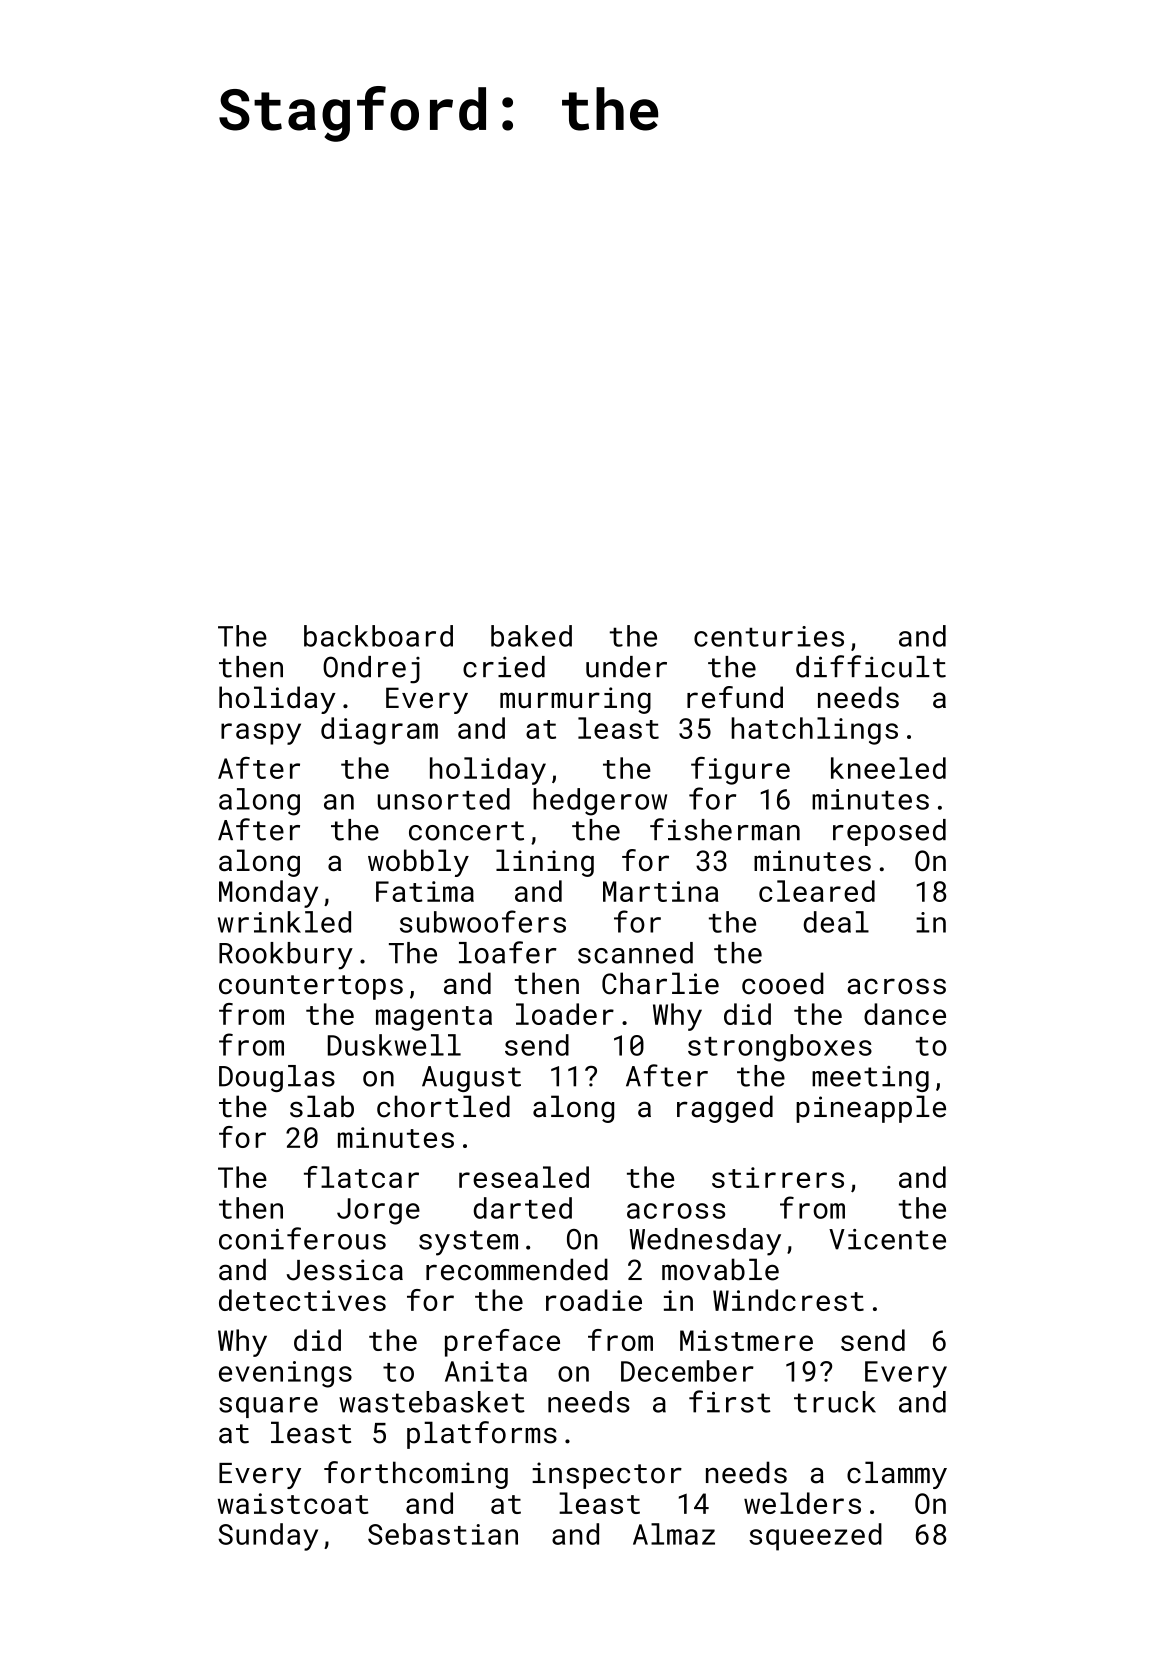 The height and width of the image is (1654, 1165). I want to click on Monday, so click(268, 894).
